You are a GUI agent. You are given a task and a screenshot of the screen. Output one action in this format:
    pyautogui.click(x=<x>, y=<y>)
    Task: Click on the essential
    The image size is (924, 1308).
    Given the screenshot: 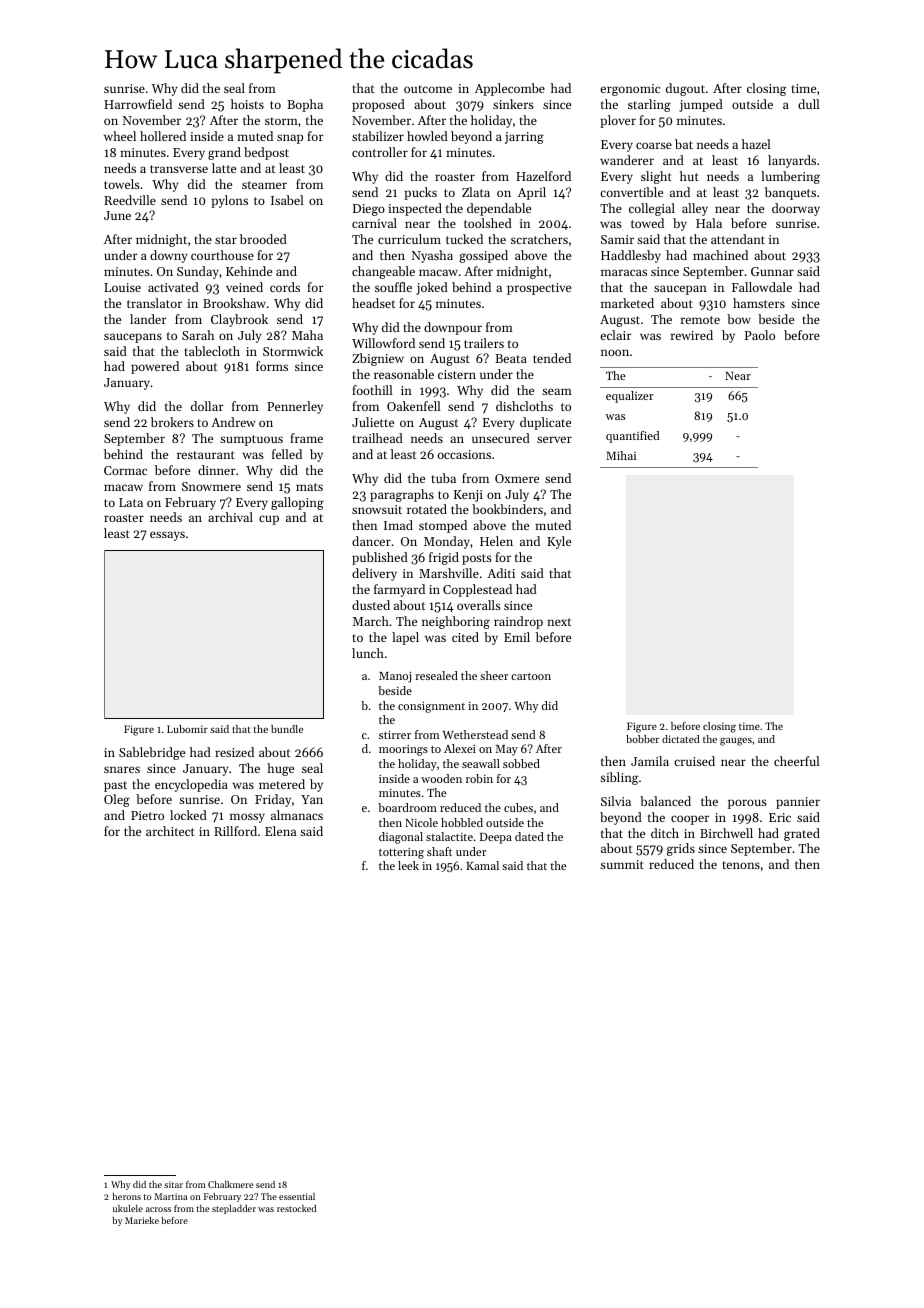 What is the action you would take?
    pyautogui.click(x=297, y=1196)
